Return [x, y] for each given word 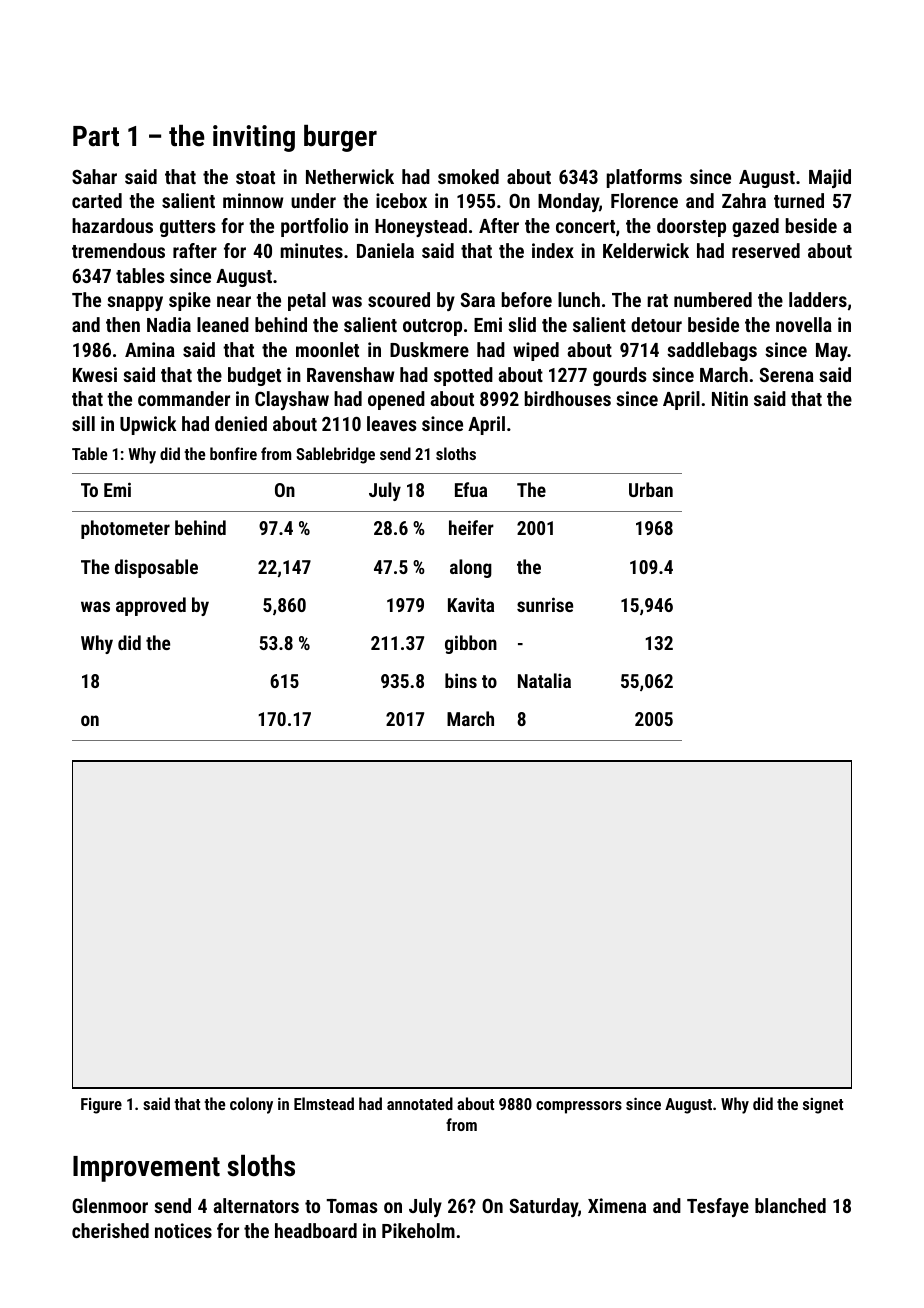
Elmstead [324, 1103]
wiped [536, 351]
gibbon [471, 644]
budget [254, 376]
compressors [579, 1107]
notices [183, 1230]
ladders [818, 299]
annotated [420, 1103]
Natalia [544, 680]
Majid [830, 178]
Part [96, 136]
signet [823, 1106]
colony [251, 1105]
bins [461, 680]
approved [151, 606]
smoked [468, 176]
